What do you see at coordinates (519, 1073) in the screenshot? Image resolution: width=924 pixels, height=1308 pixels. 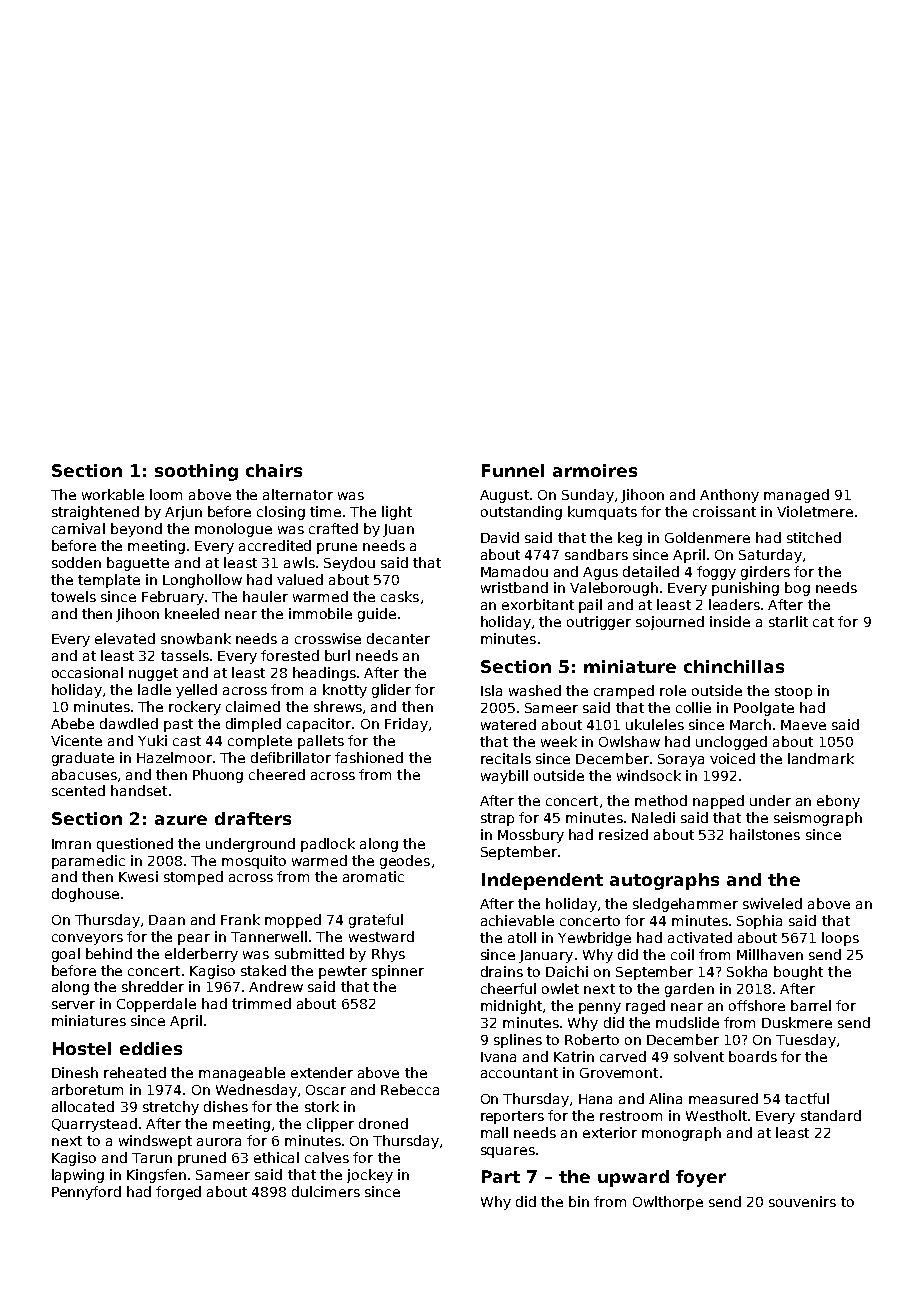 I see `accountant` at bounding box center [519, 1073].
